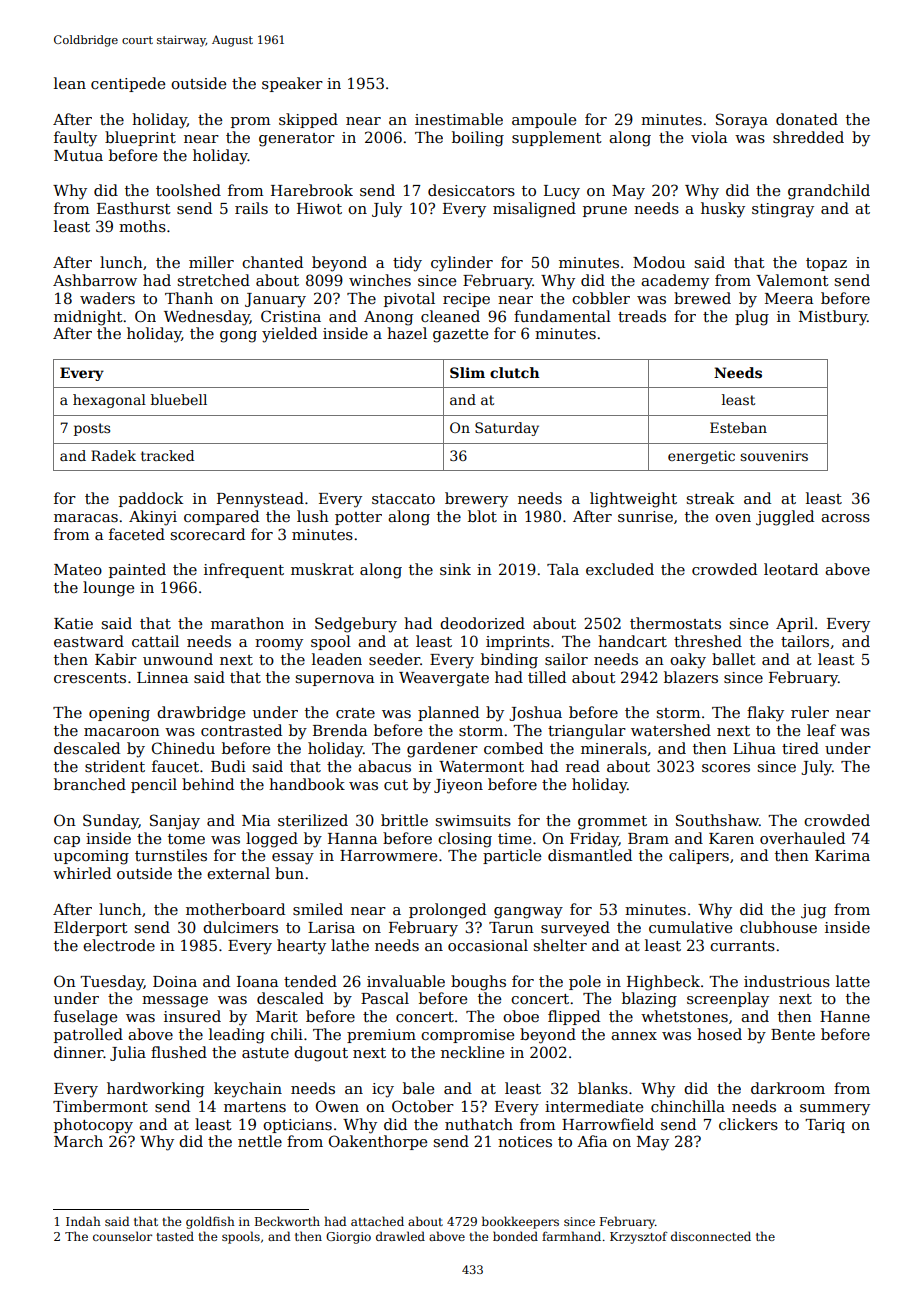 This document has height=1308, width=924. What do you see at coordinates (287, 1221) in the document?
I see `Beckworth` at bounding box center [287, 1221].
